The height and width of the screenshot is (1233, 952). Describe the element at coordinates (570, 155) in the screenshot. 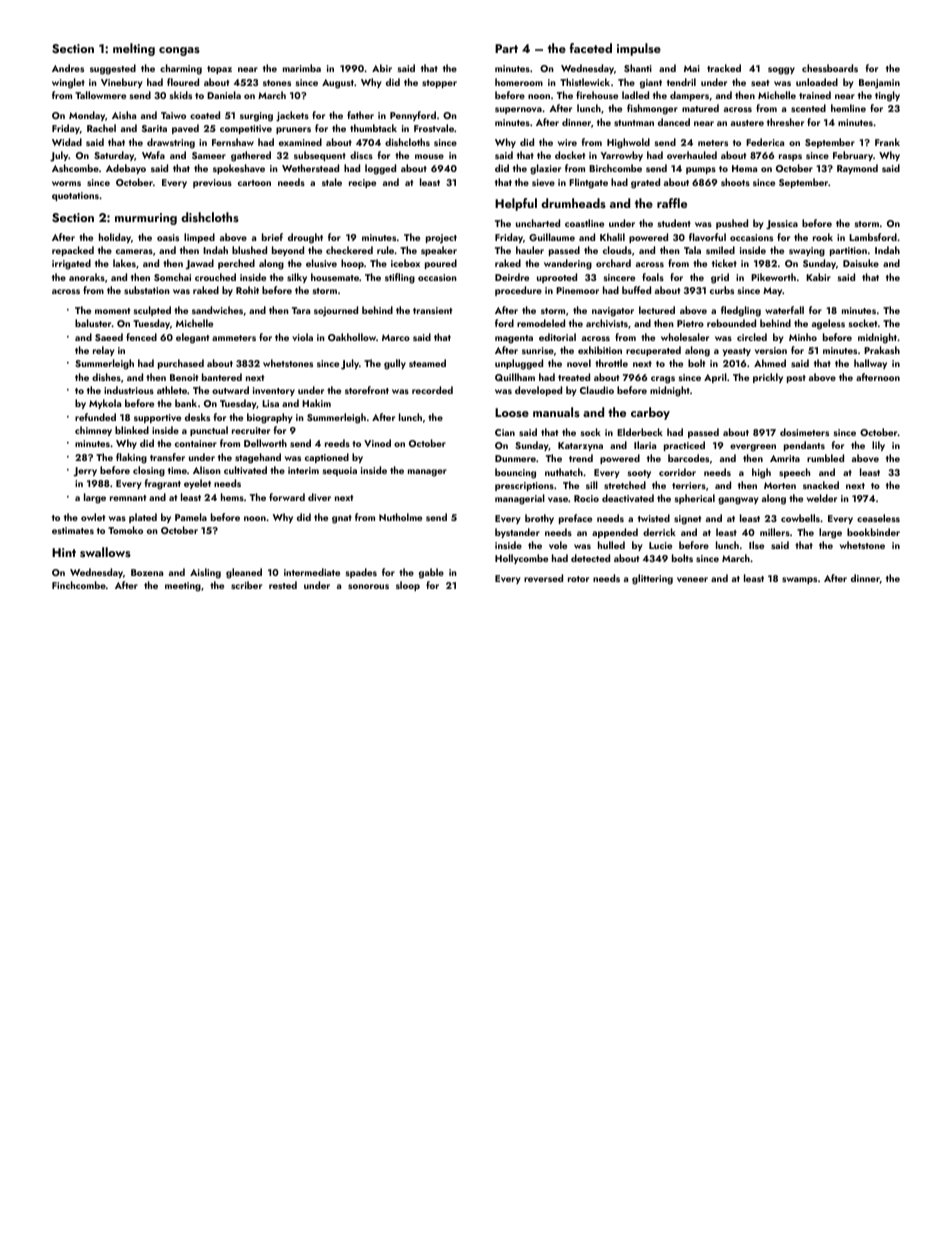

I see `docket` at that location.
